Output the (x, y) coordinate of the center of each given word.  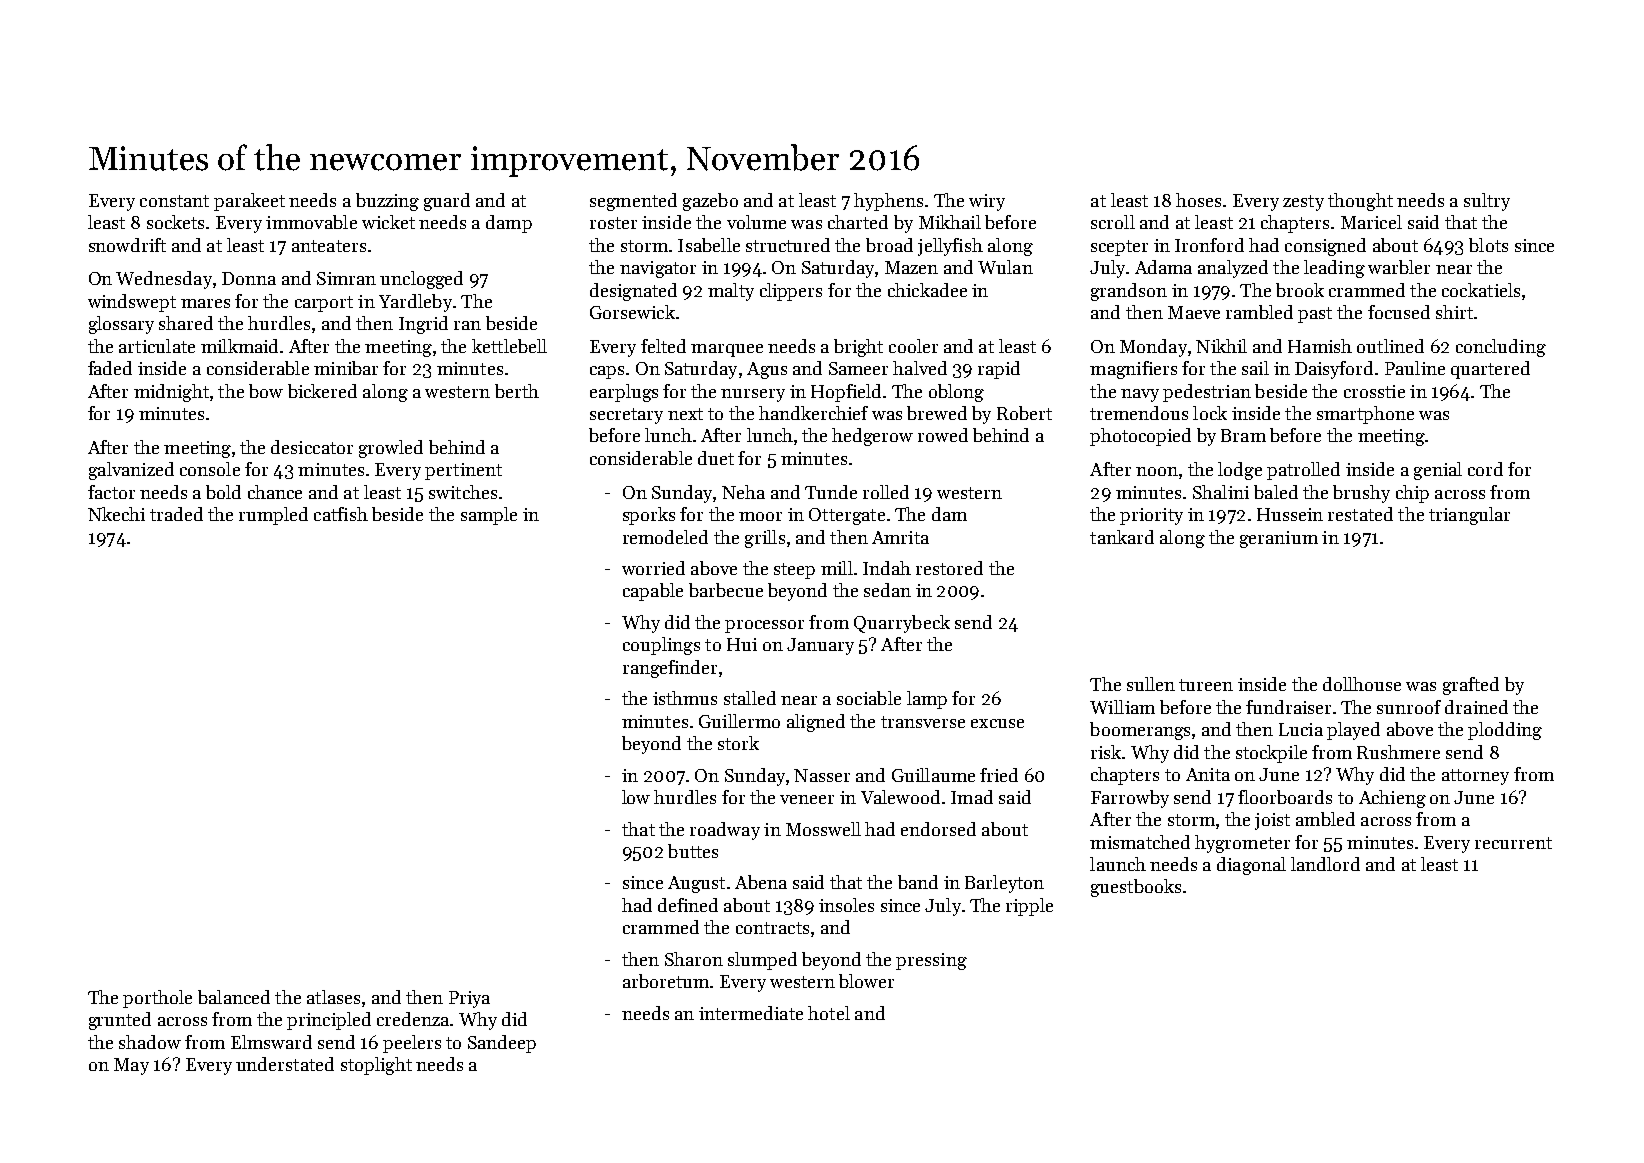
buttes (693, 851)
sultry (1487, 202)
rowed (943, 435)
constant (174, 201)
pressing (931, 961)
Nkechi (116, 514)
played (1353, 731)
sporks (649, 516)
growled (391, 449)
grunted (120, 1021)
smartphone (1365, 415)
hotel (829, 1013)
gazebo (710, 202)
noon (1157, 471)
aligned (816, 723)
